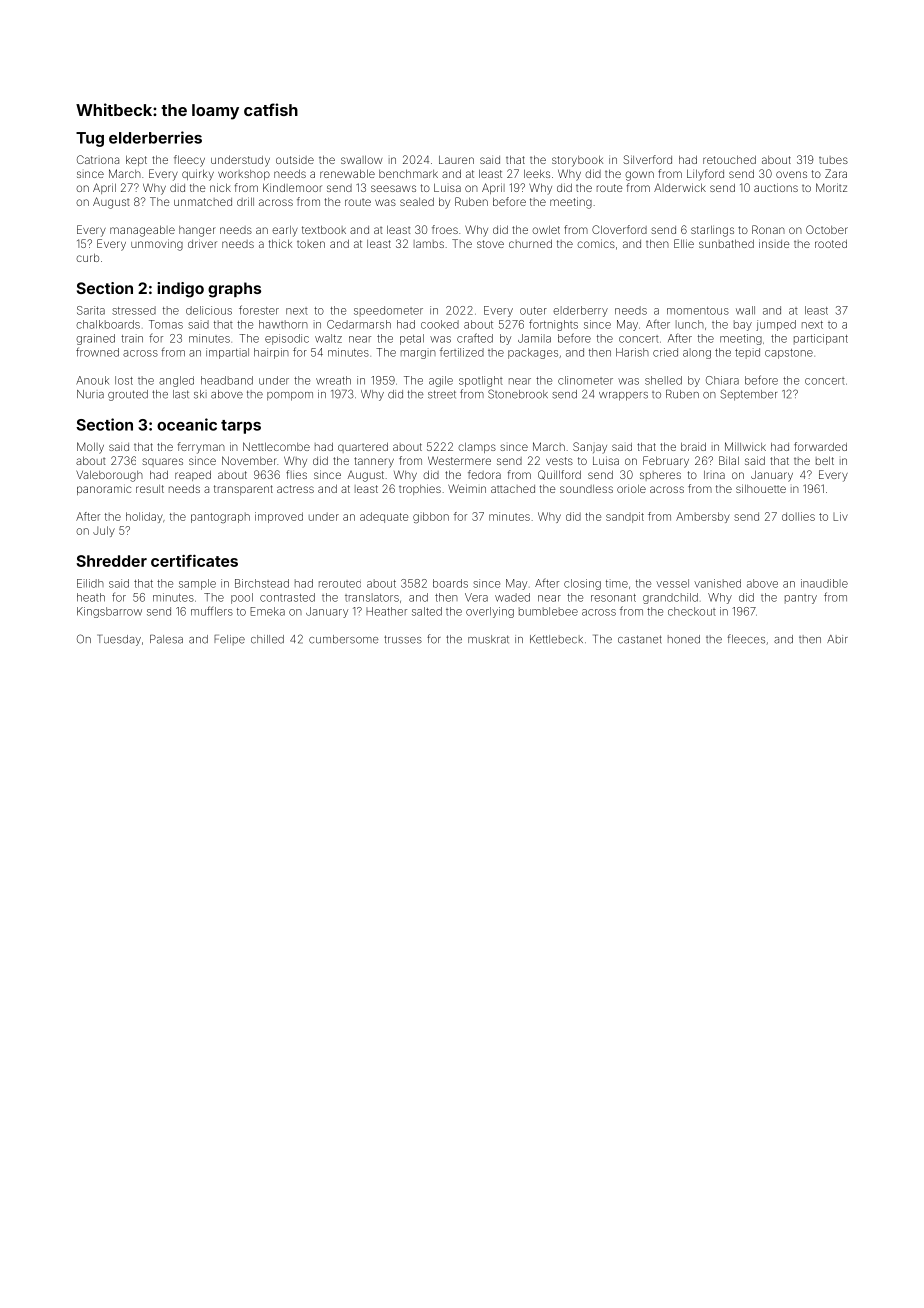 The image size is (924, 1308). Describe the element at coordinates (176, 381) in the document. I see `angled` at that location.
